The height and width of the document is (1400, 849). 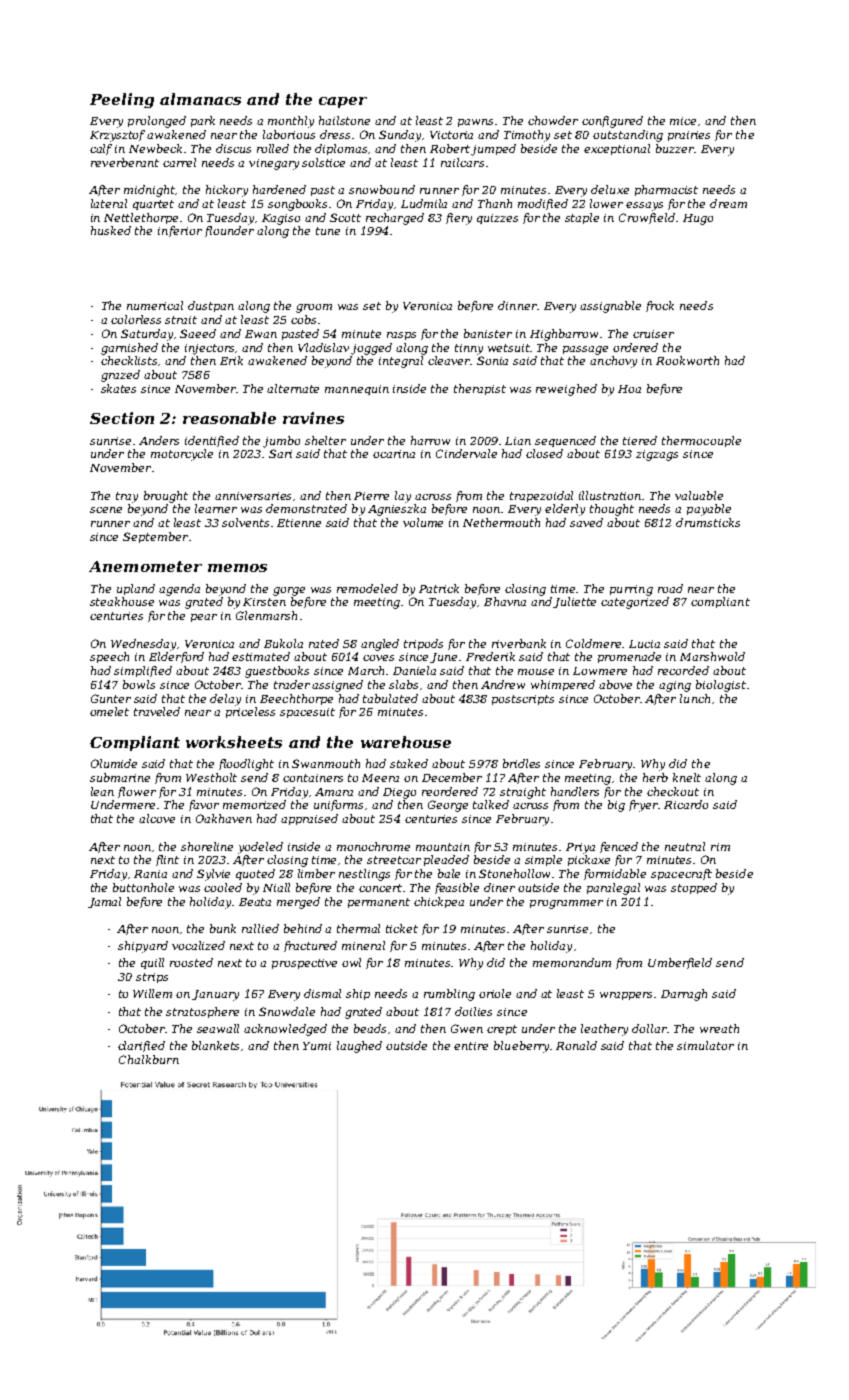 What do you see at coordinates (477, 123) in the document?
I see `pawns` at bounding box center [477, 123].
